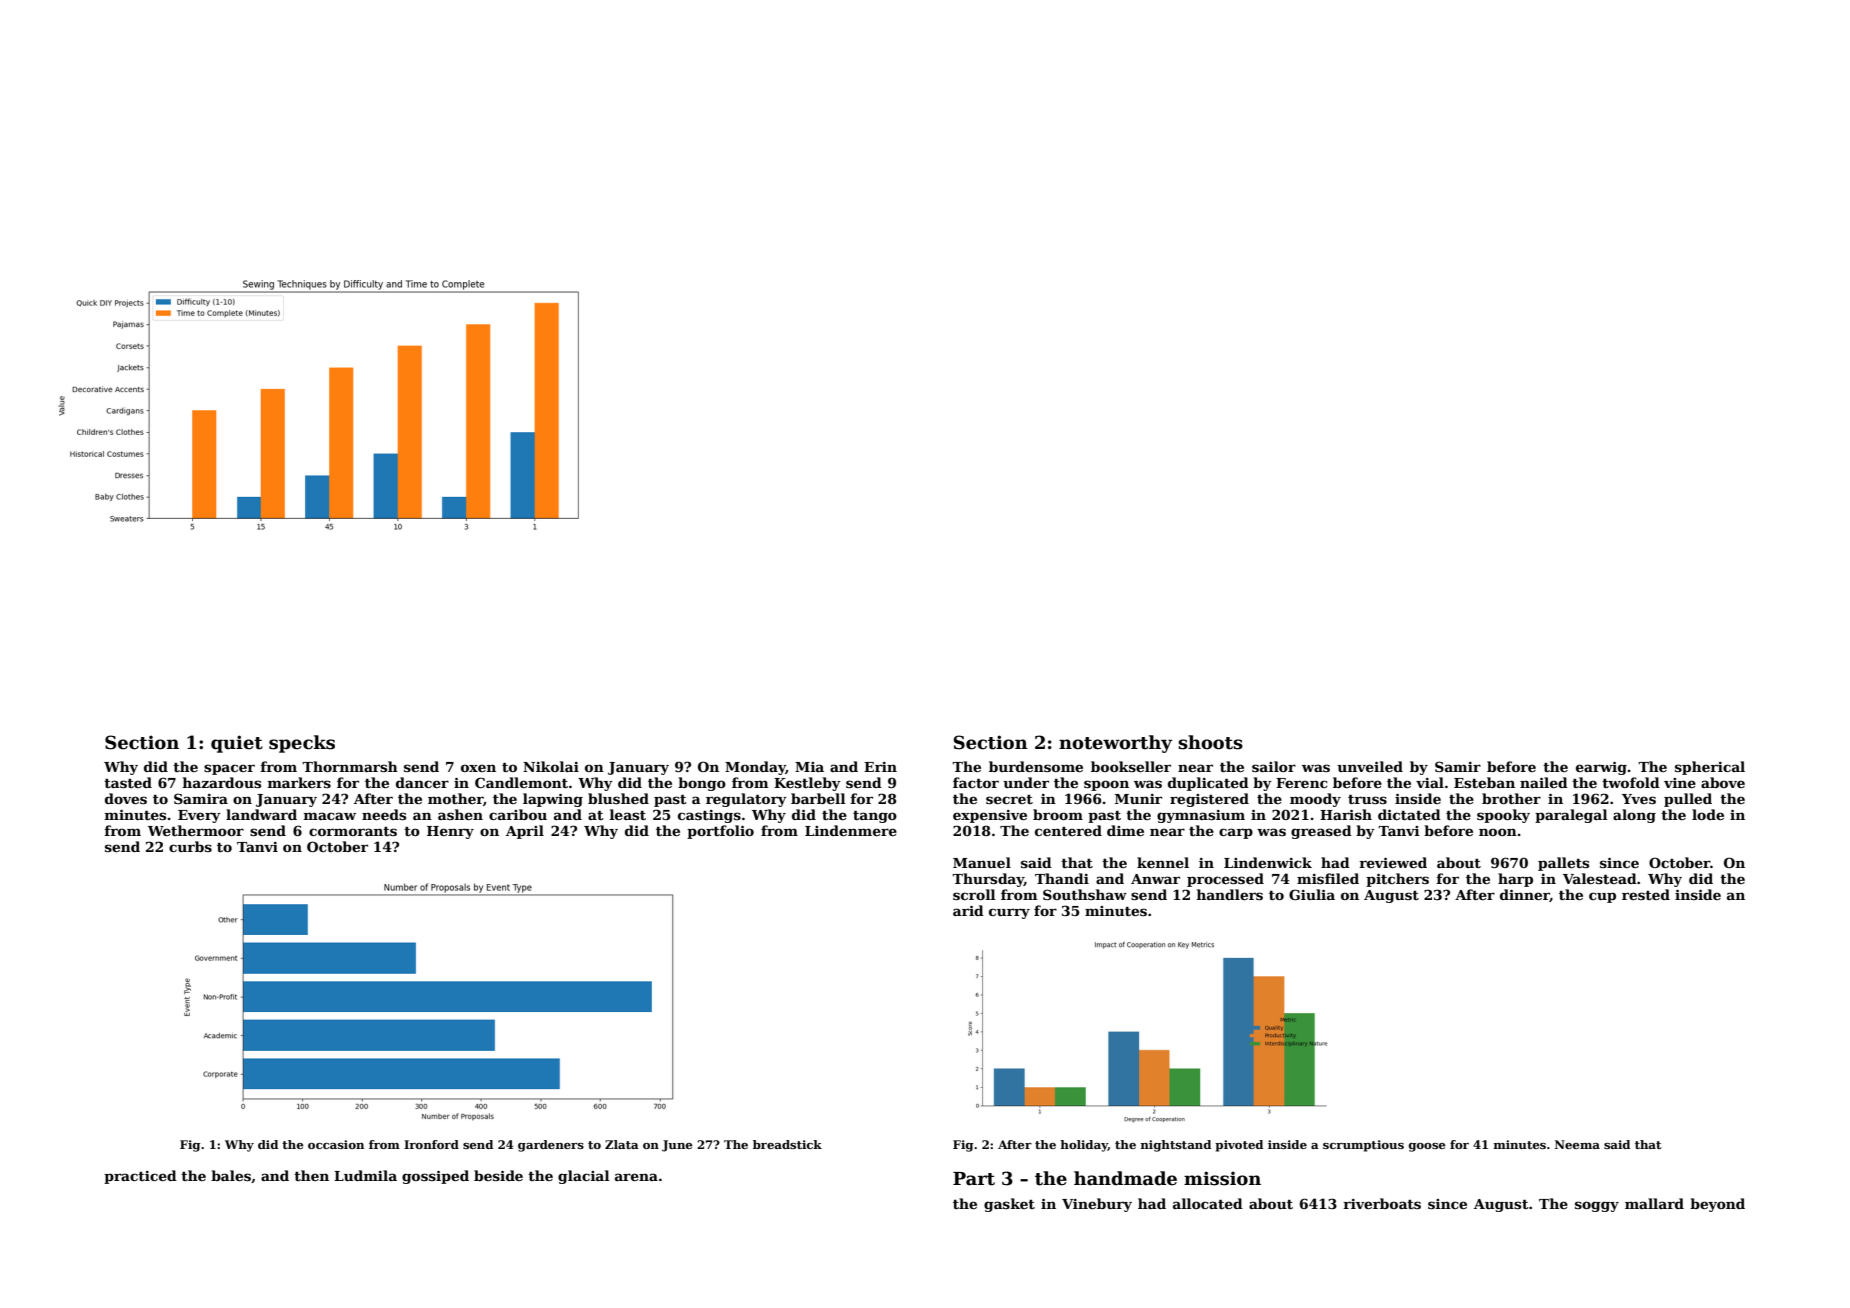  Describe the element at coordinates (1430, 782) in the screenshot. I see `vial` at that location.
